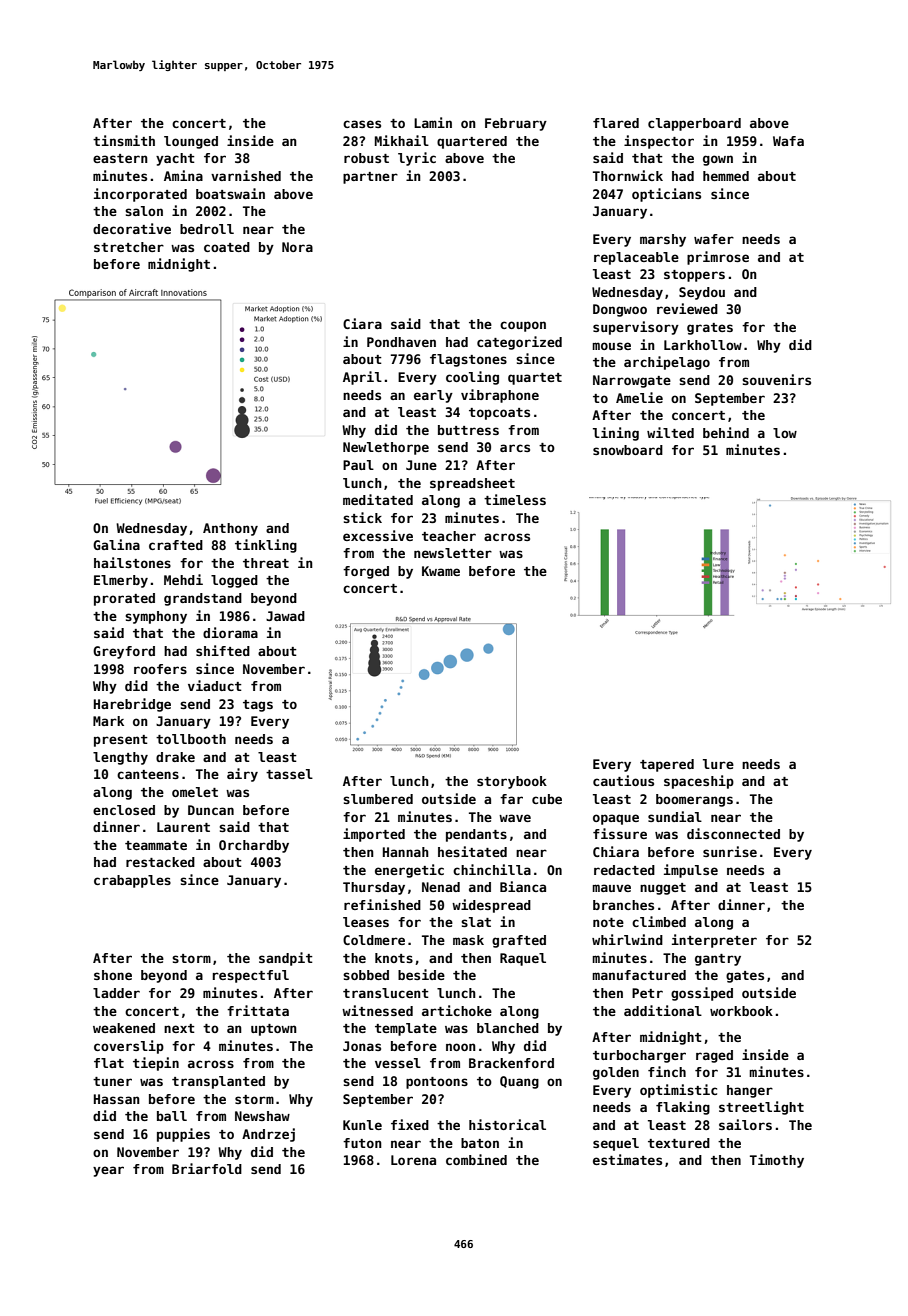 The height and width of the screenshot is (1316, 908). I want to click on slumbered, so click(378, 799).
